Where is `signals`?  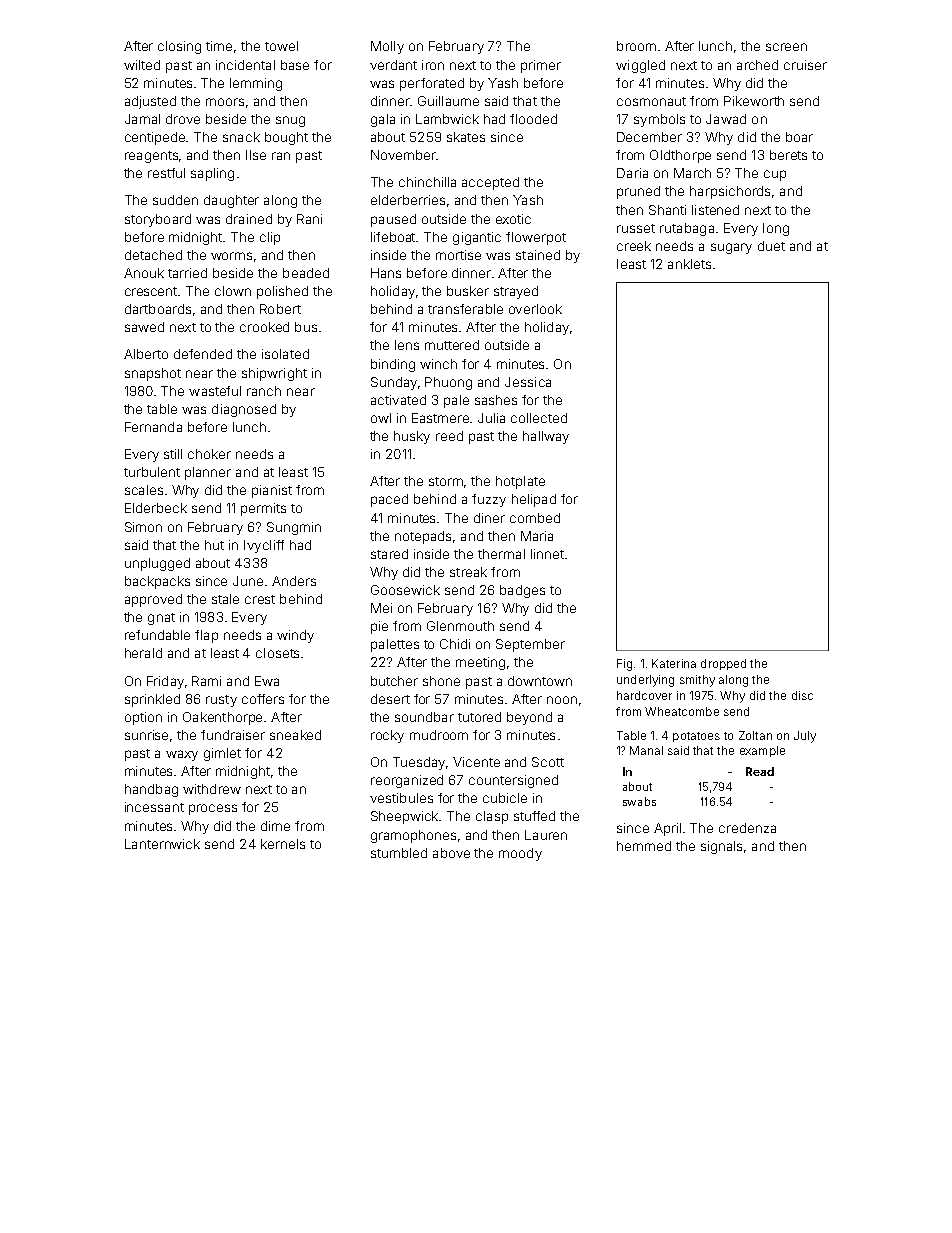 signals is located at coordinates (721, 847).
